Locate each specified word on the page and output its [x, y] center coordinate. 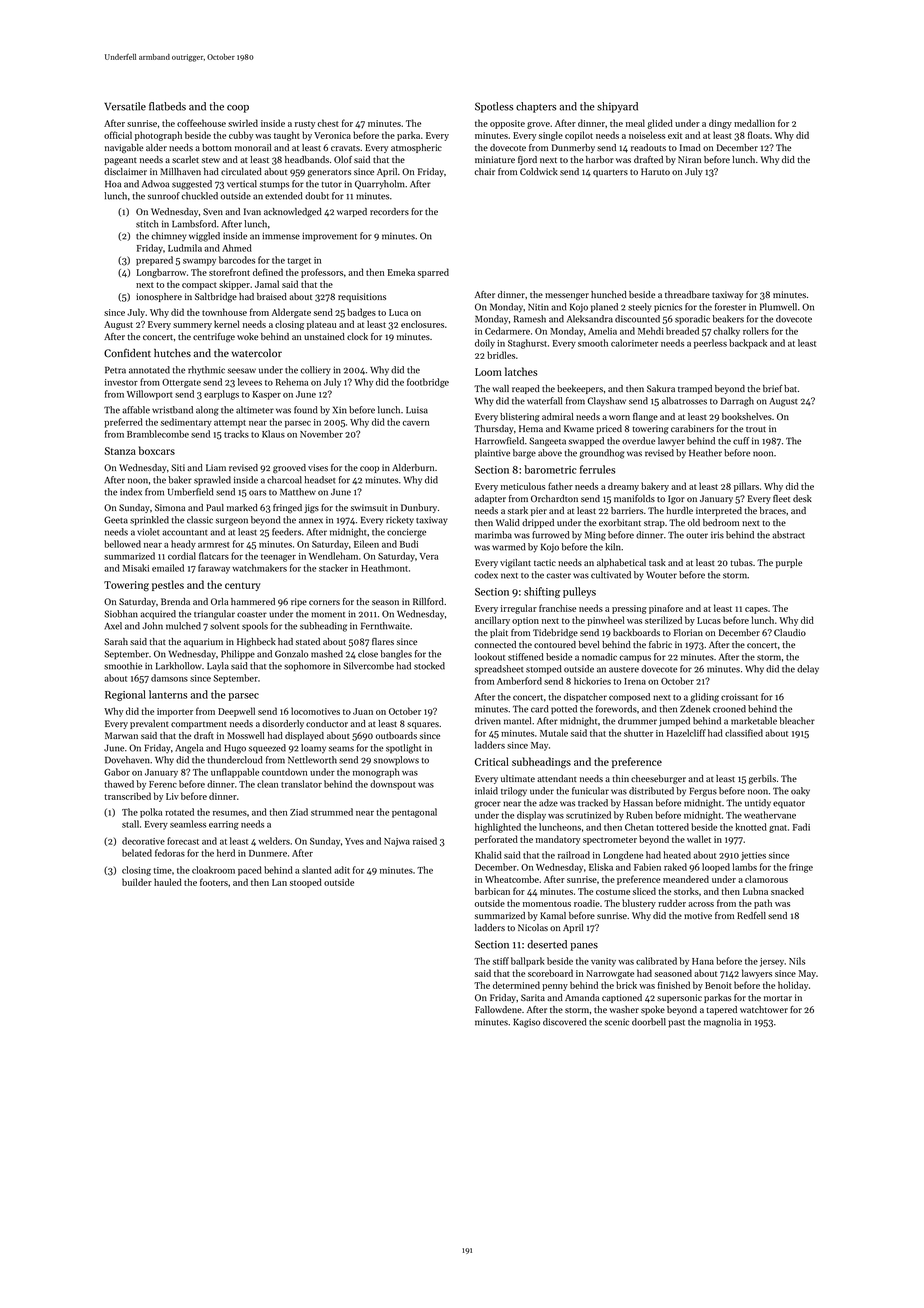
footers [214, 882]
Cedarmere [507, 331]
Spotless [494, 107]
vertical [242, 184]
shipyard [617, 107]
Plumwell [778, 307]
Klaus [273, 434]
